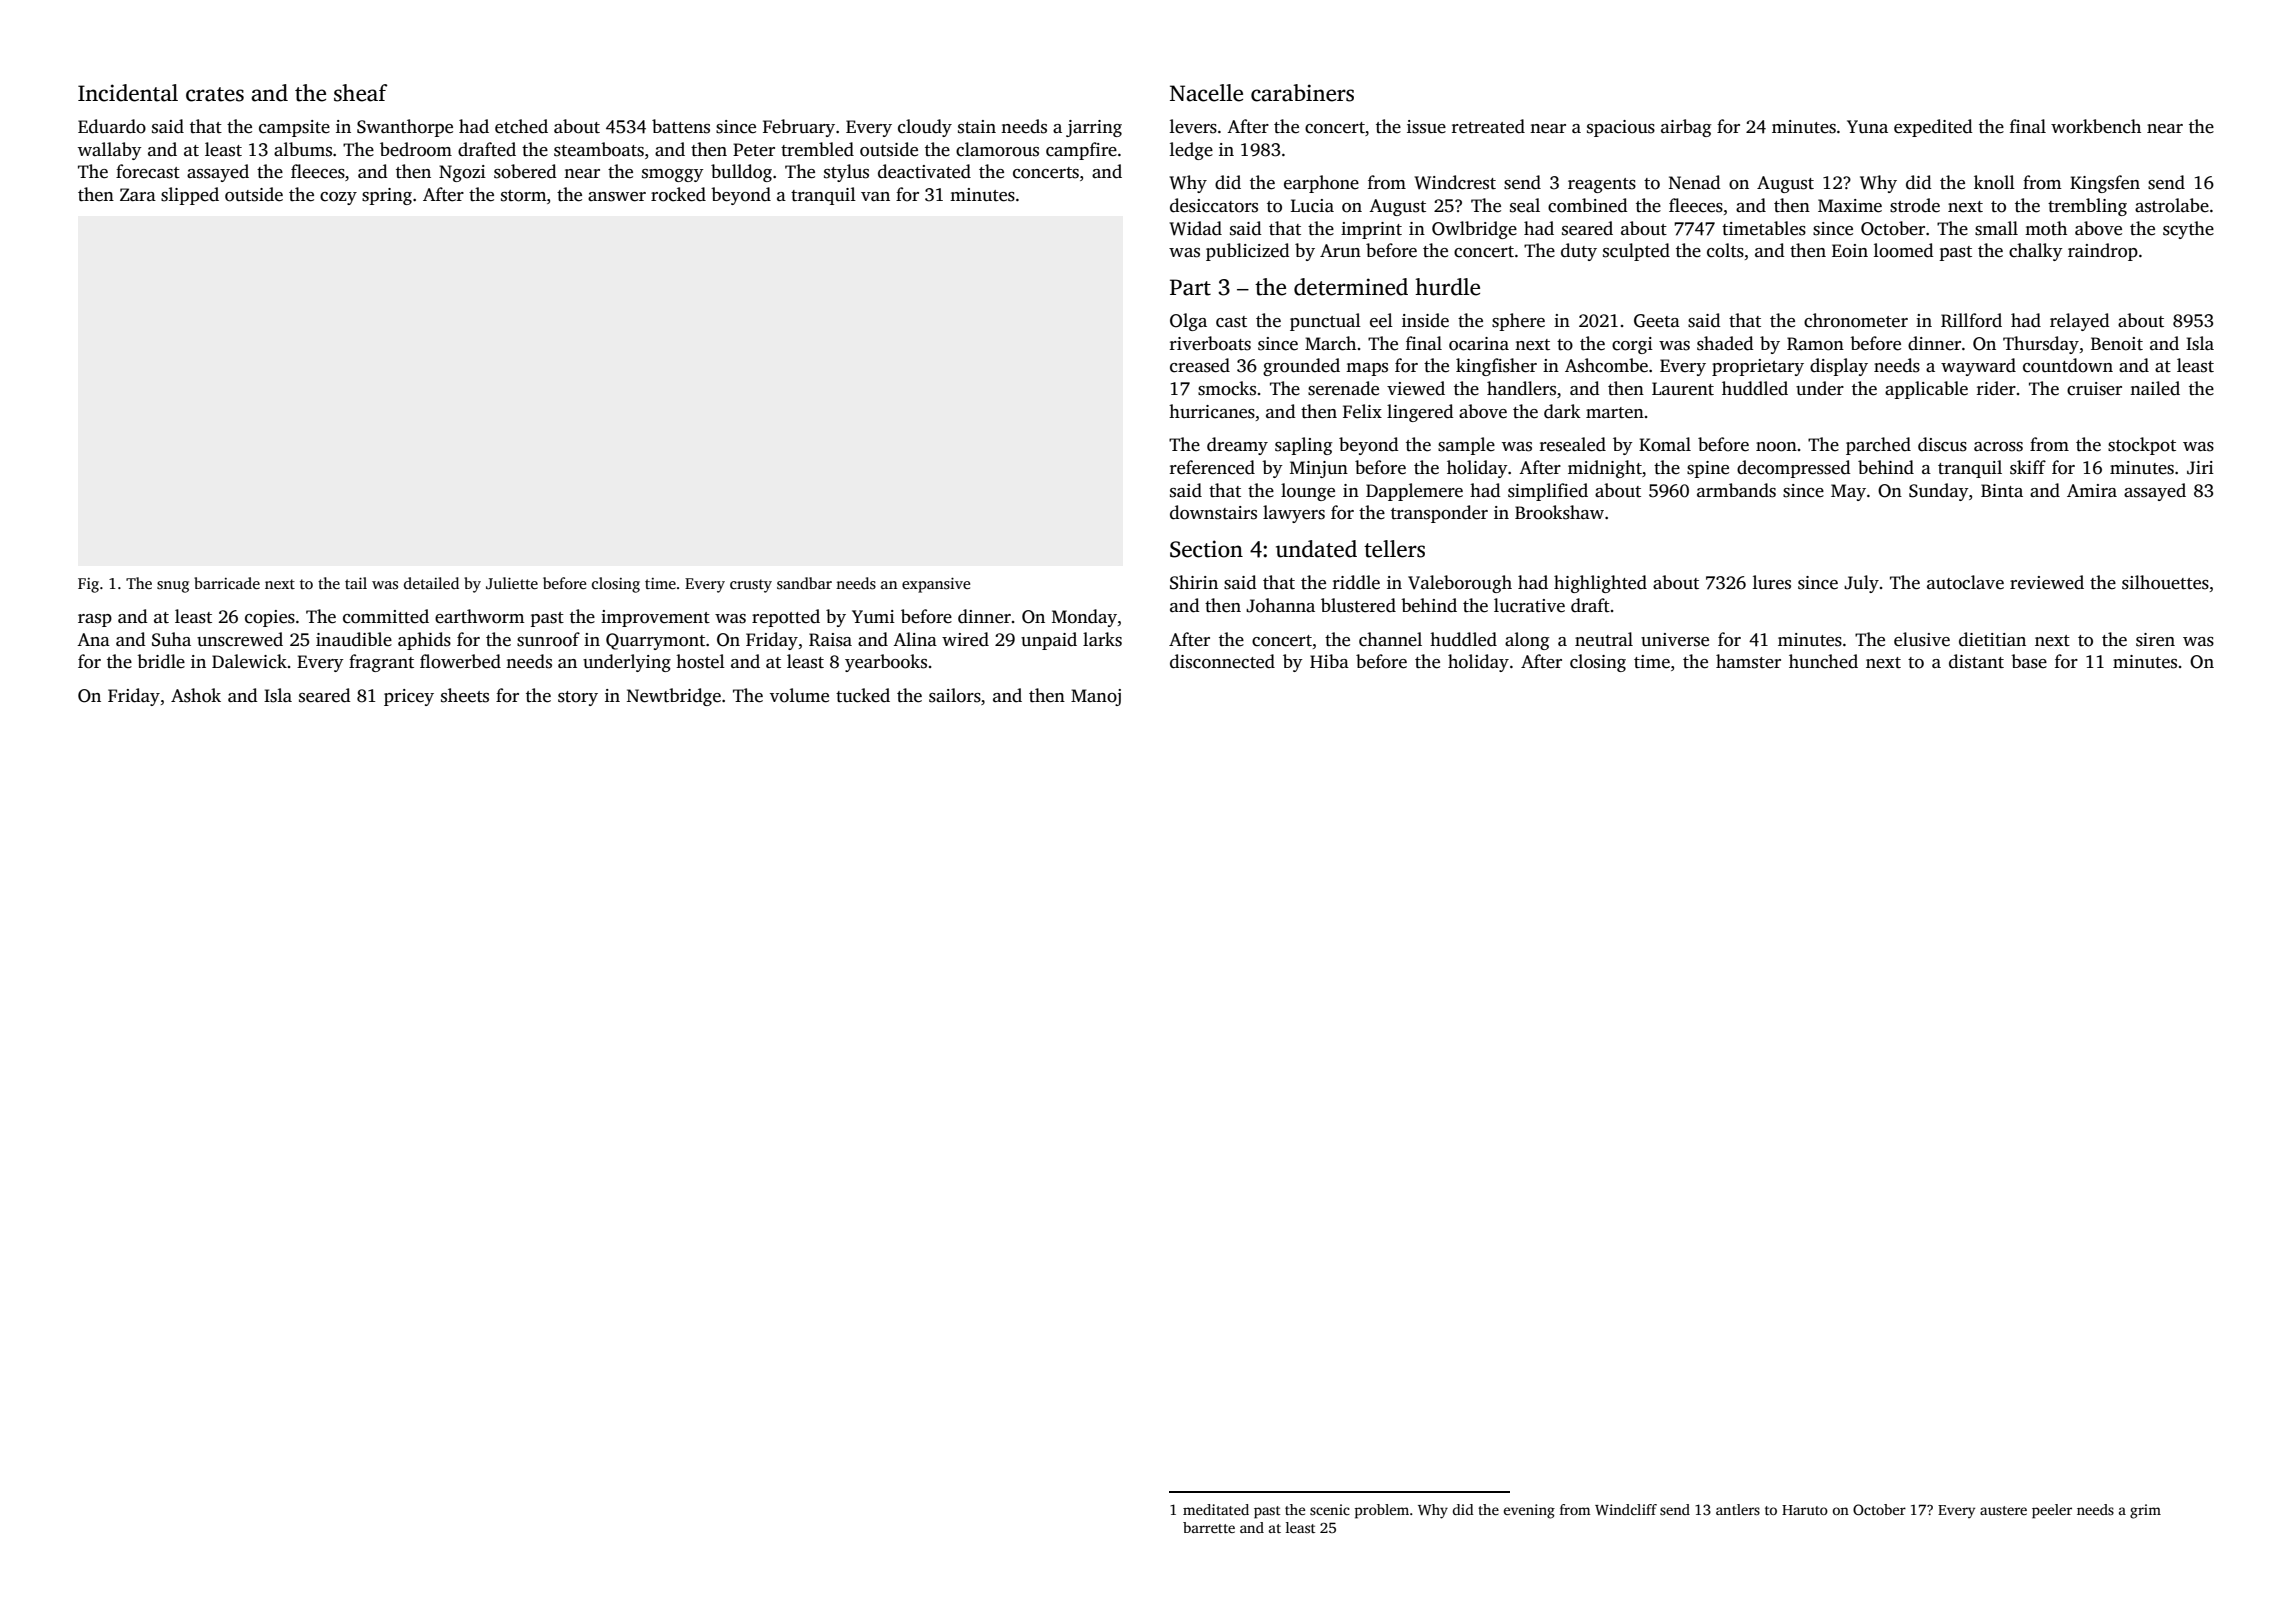  Describe the element at coordinates (1823, 661) in the image. I see `hunched` at that location.
